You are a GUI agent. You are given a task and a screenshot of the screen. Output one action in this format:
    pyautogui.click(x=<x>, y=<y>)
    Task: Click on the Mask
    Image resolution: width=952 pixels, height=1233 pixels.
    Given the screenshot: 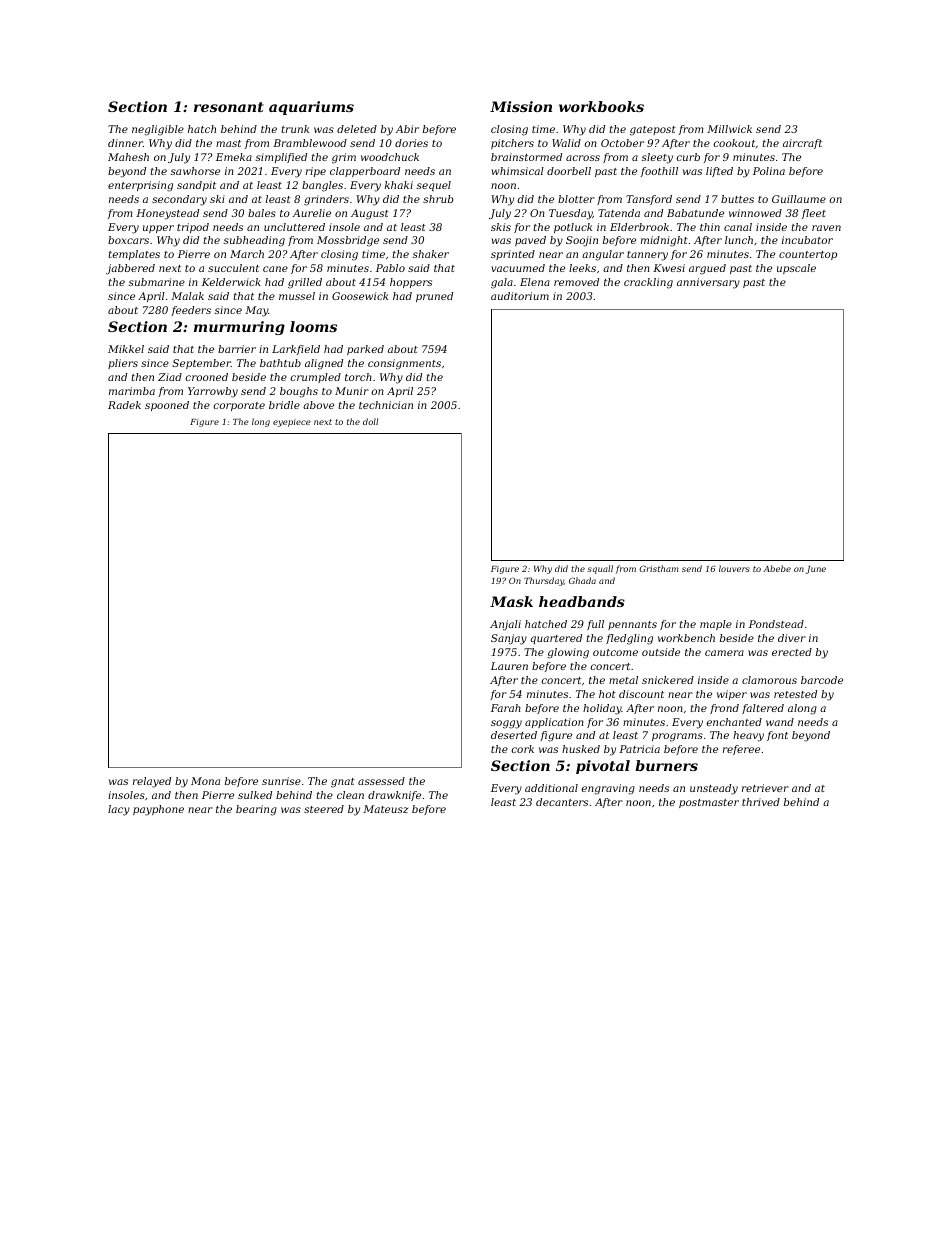 What is the action you would take?
    pyautogui.click(x=511, y=601)
